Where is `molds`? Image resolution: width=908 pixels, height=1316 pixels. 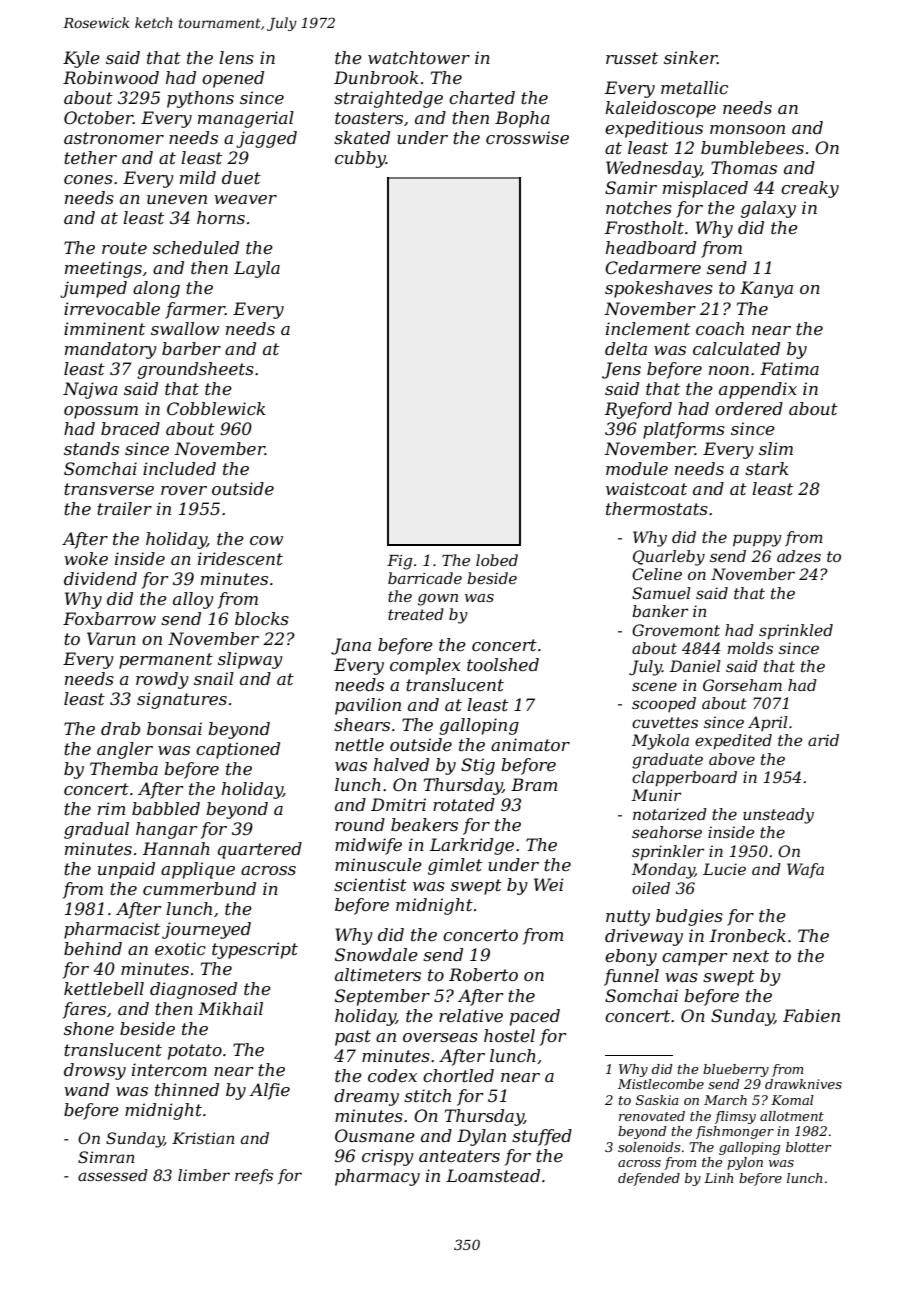 molds is located at coordinates (750, 648).
